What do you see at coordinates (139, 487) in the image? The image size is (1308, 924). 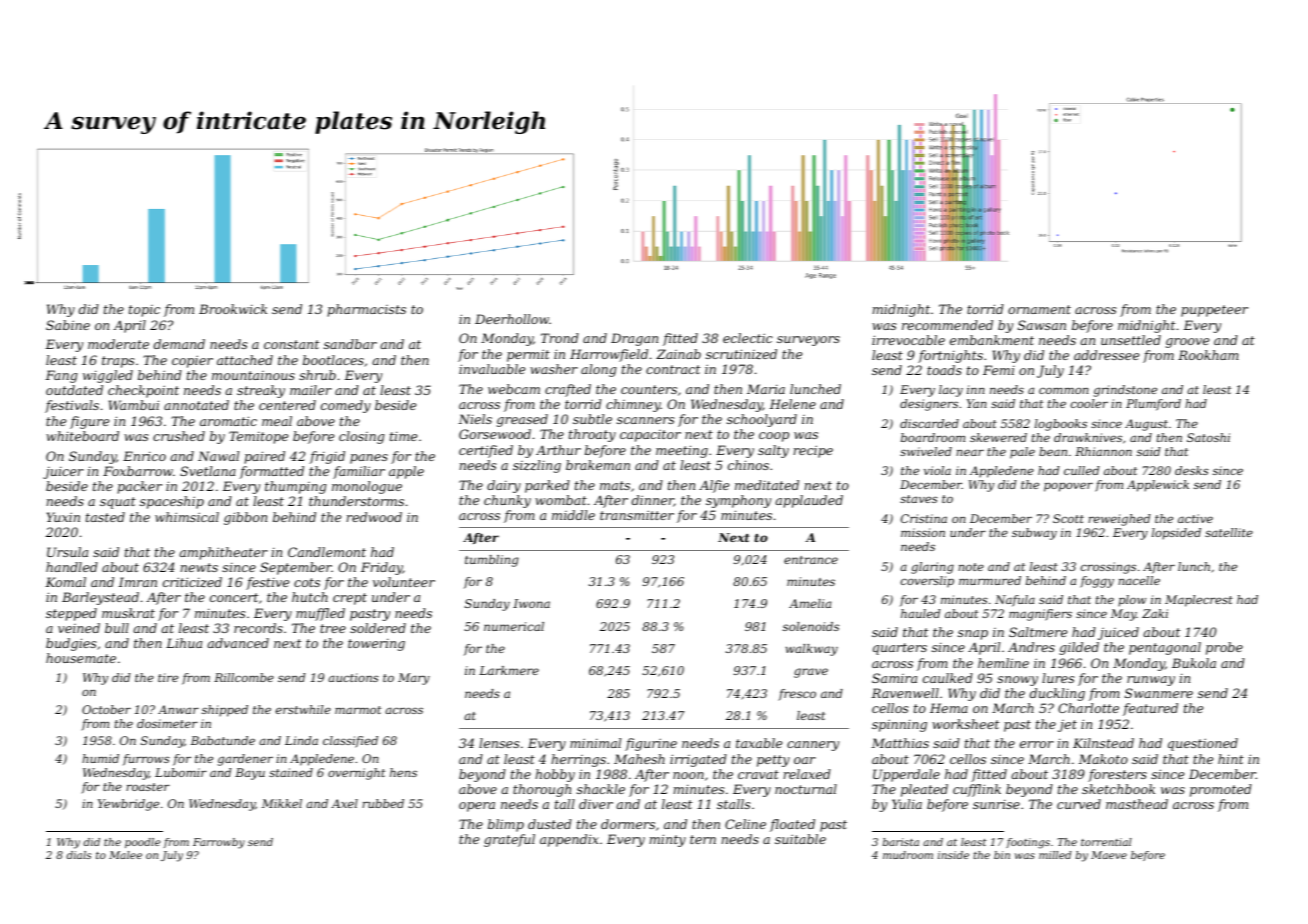 I see `packer` at bounding box center [139, 487].
